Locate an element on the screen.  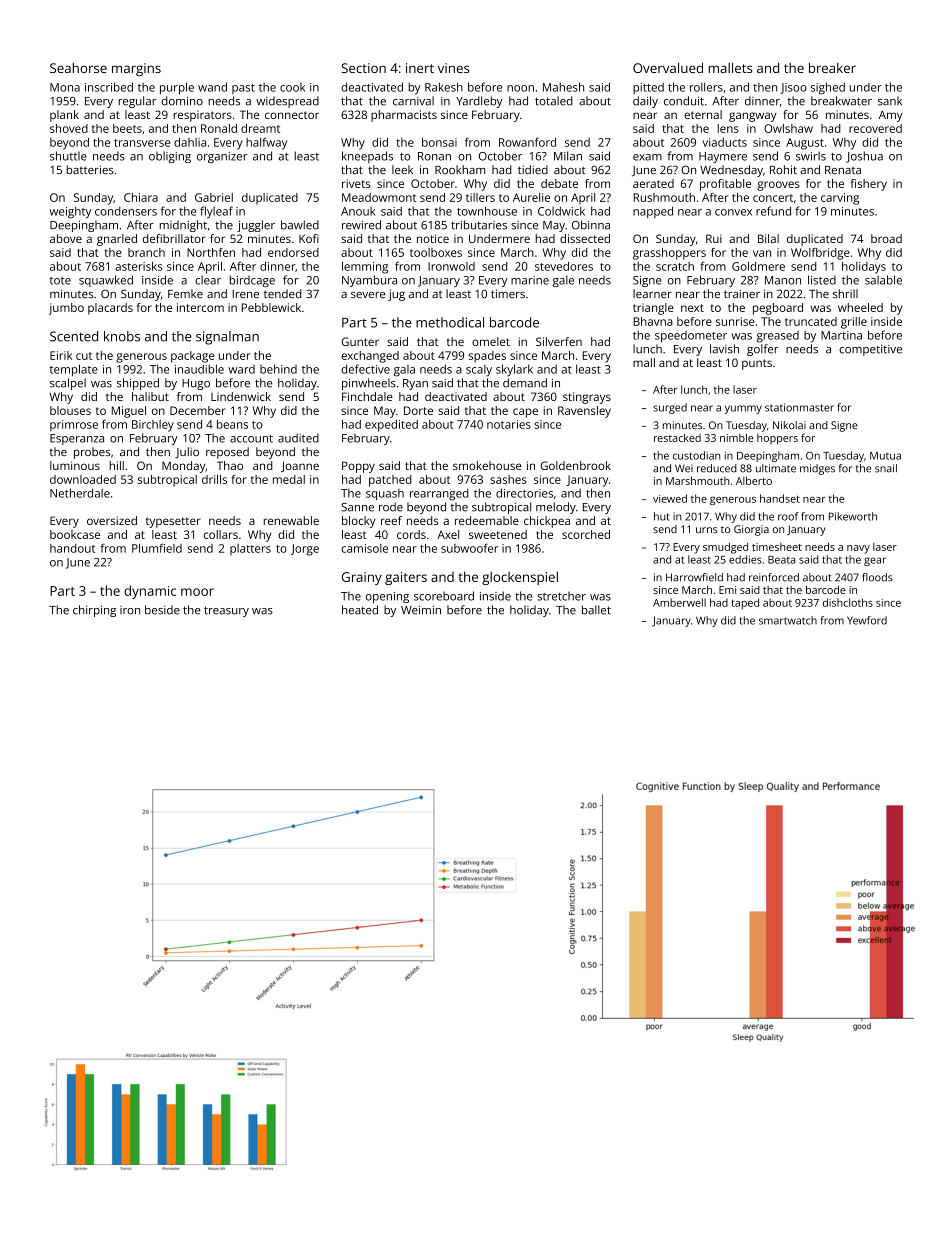
intercom is located at coordinates (200, 307).
